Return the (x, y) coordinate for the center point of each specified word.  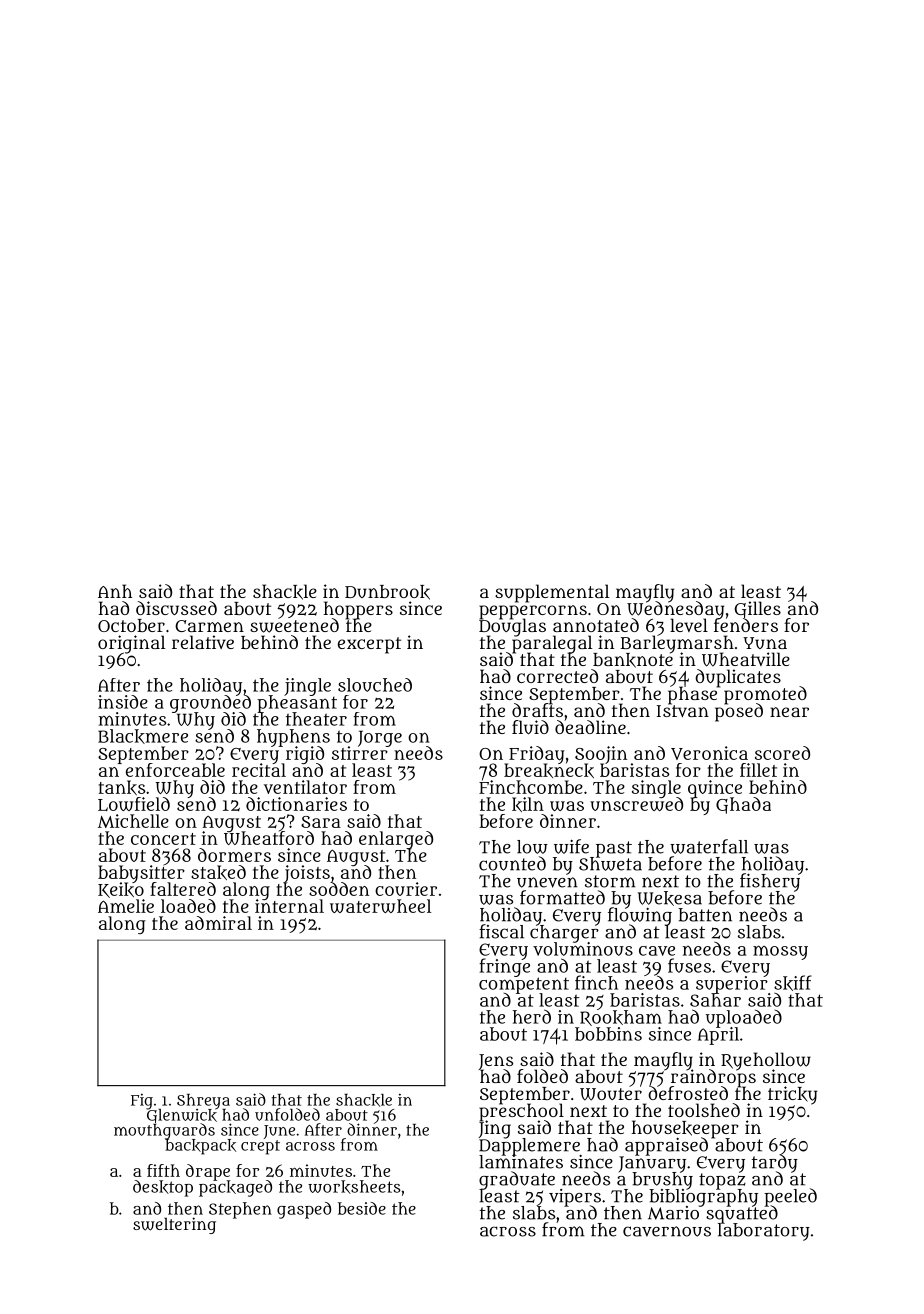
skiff (793, 983)
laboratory (764, 1232)
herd (532, 1016)
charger (564, 933)
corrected (557, 676)
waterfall (709, 846)
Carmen (209, 626)
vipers (575, 1197)
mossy (780, 952)
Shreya (203, 1101)
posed (739, 713)
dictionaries (296, 804)
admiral (218, 923)
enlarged (396, 840)
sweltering (174, 1225)
